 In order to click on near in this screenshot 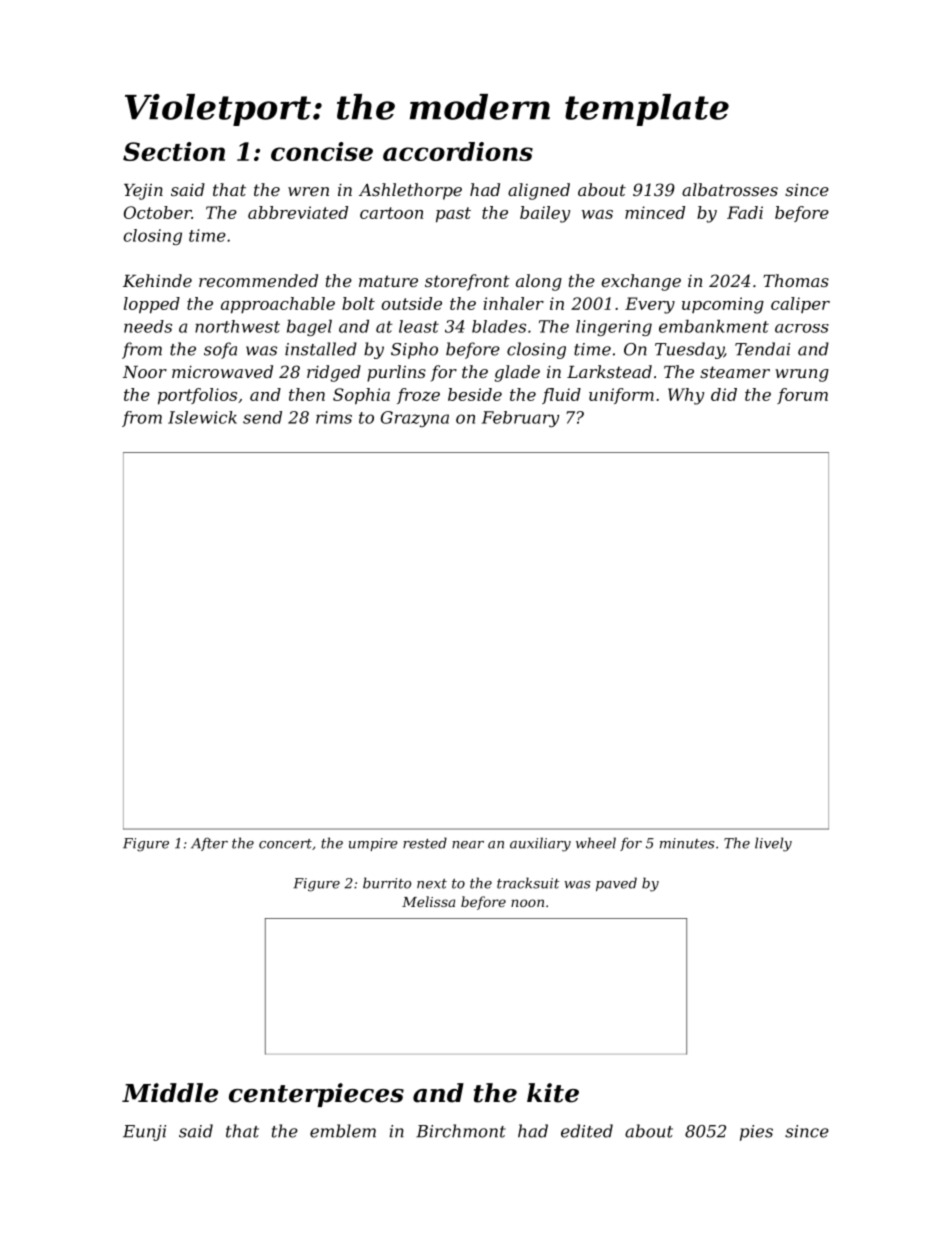, I will do `click(468, 845)`.
